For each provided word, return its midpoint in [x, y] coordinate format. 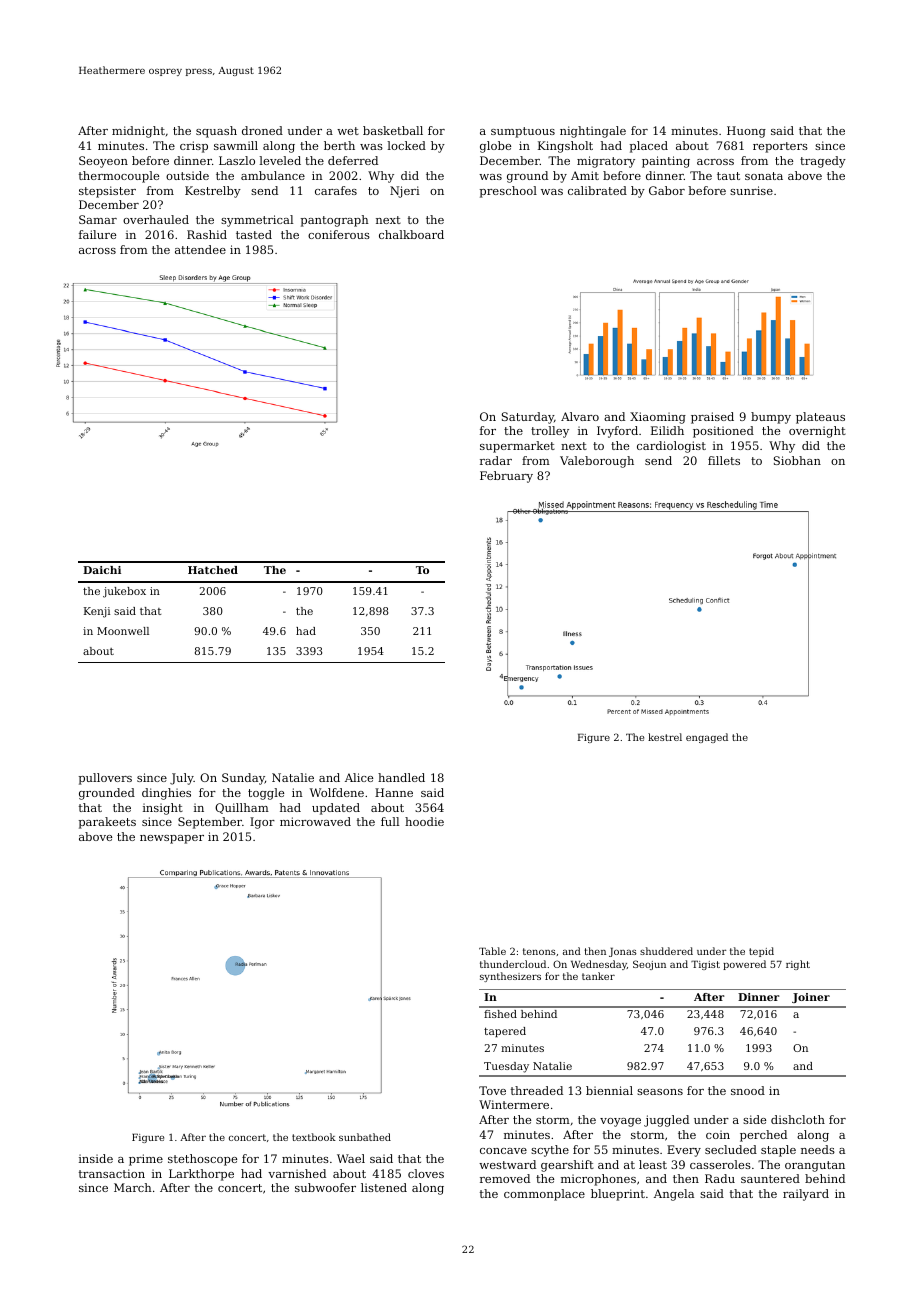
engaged [707, 738]
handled [401, 777]
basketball [393, 130]
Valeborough [597, 462]
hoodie [424, 821]
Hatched [213, 570]
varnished [297, 1173]
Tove [492, 1090]
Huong [746, 132]
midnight [138, 132]
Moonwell [123, 631]
